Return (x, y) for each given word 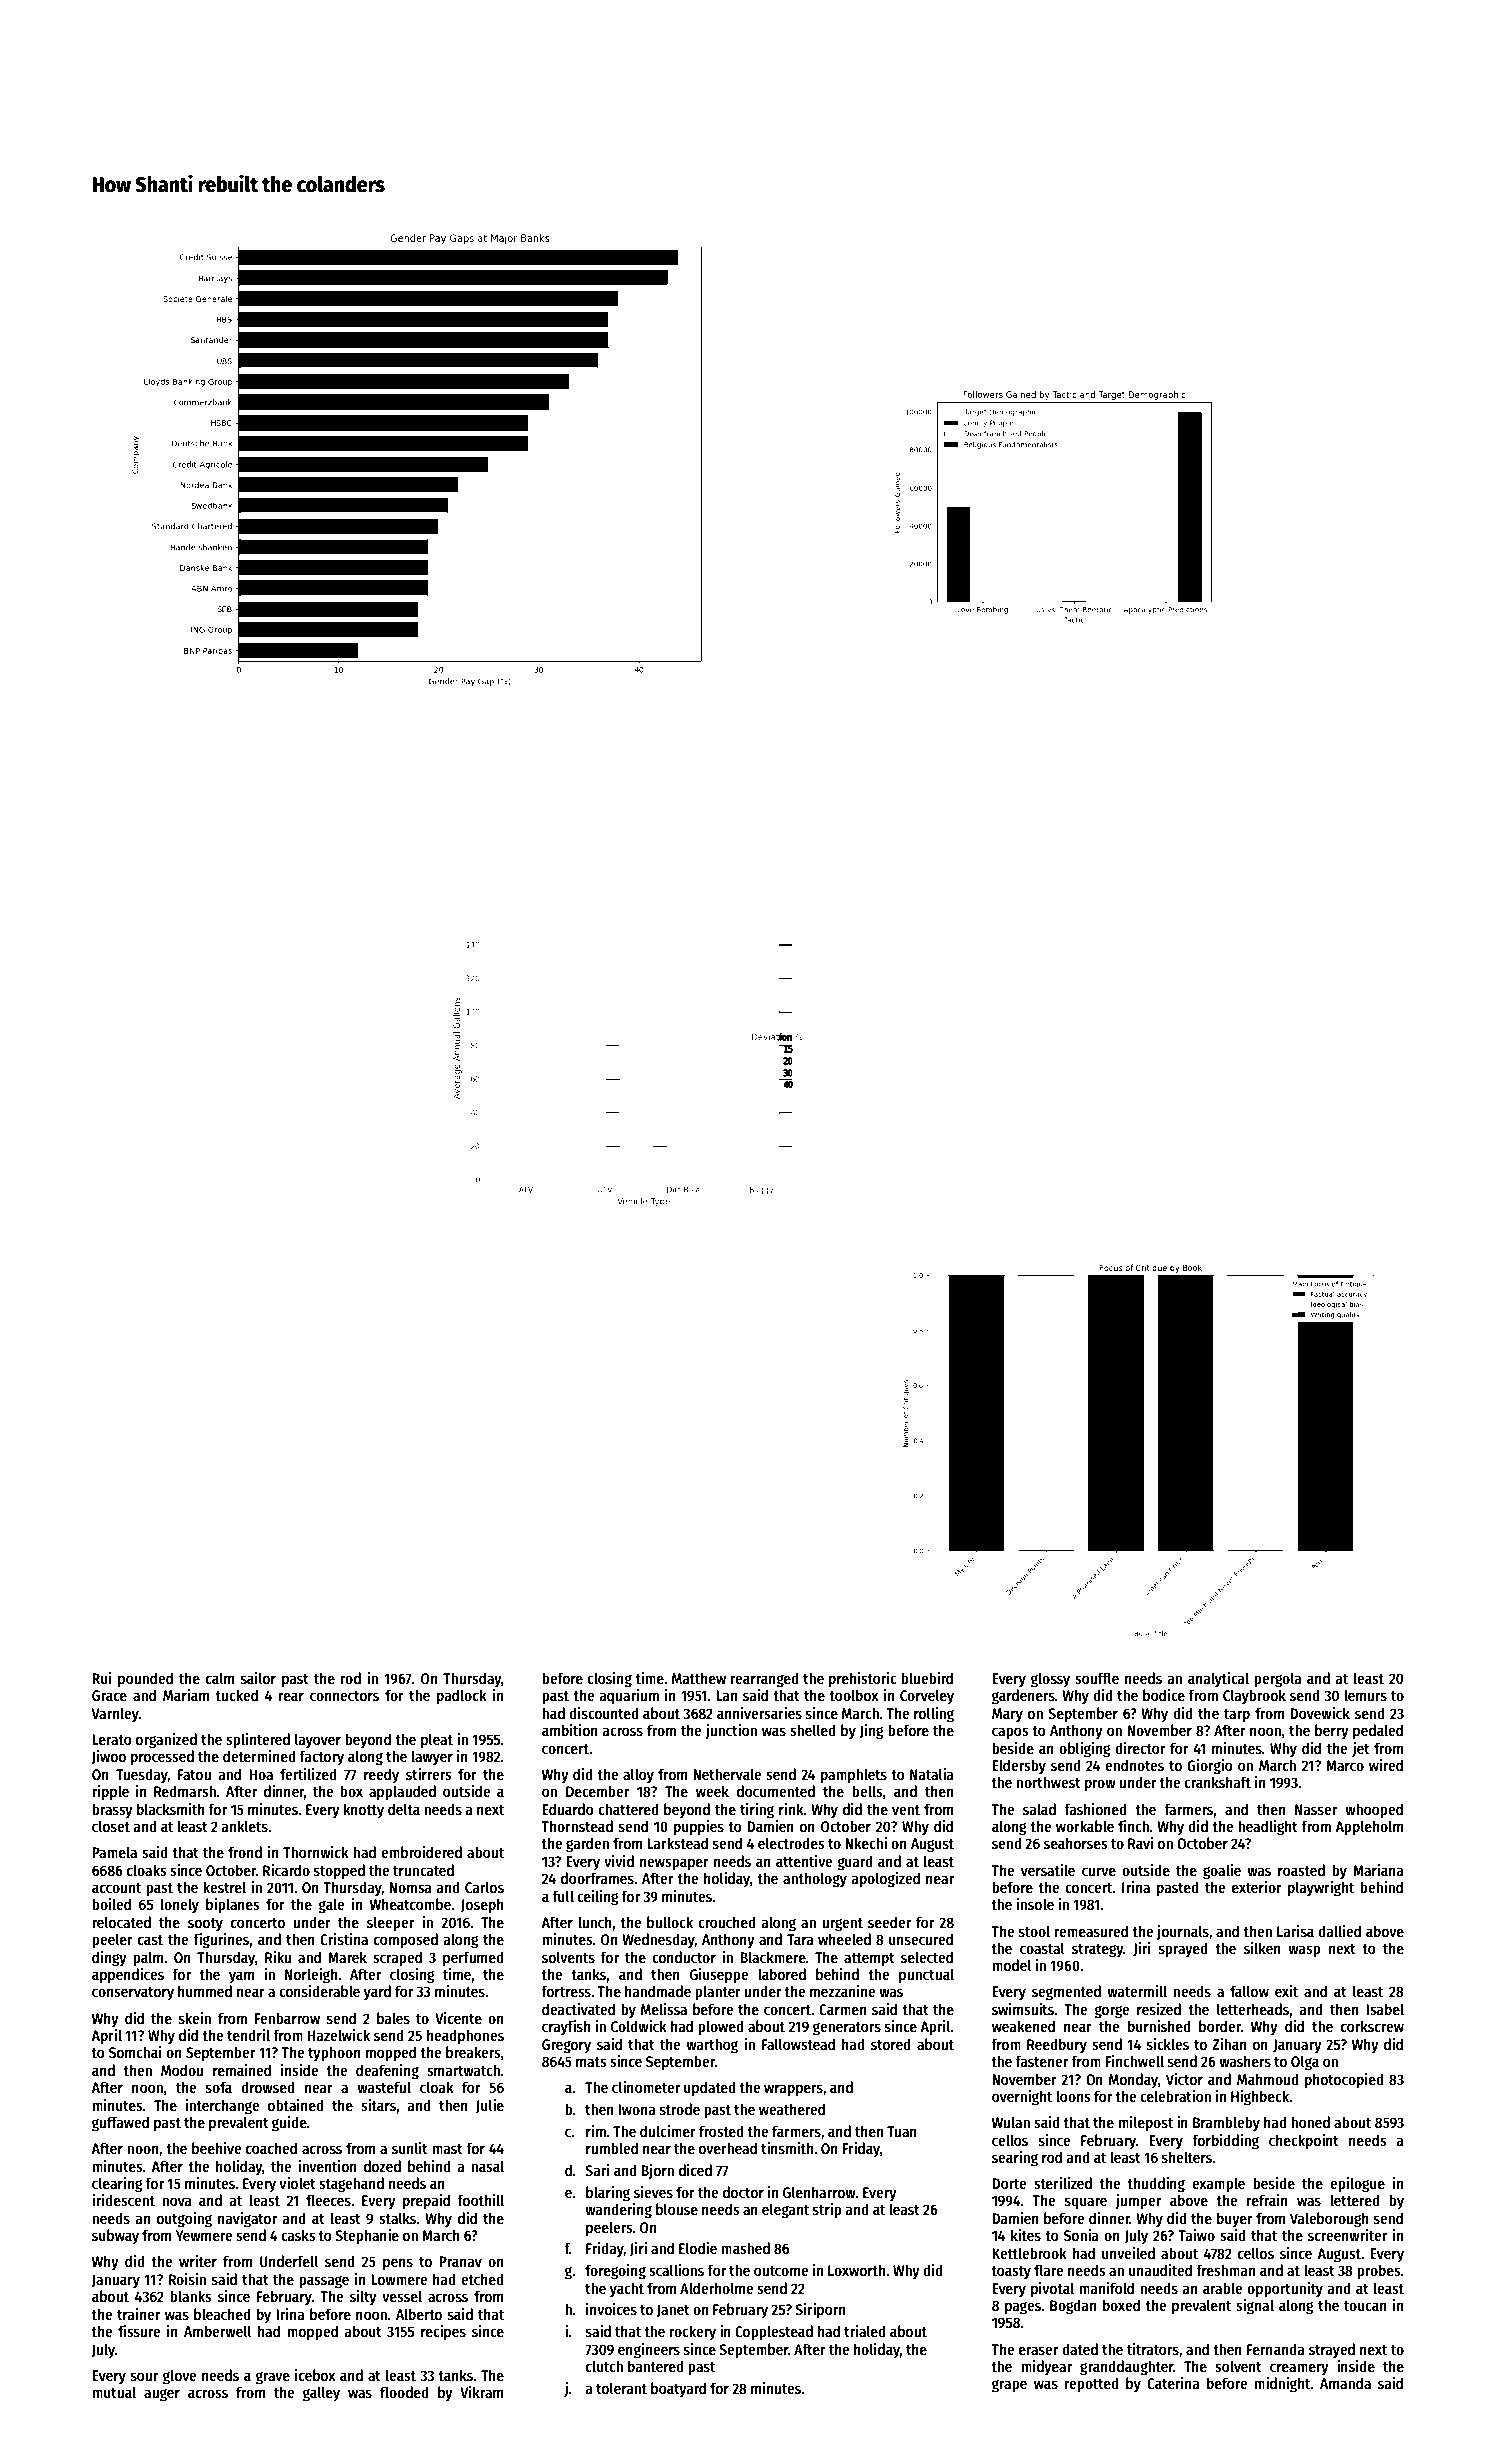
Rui (101, 1678)
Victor (1184, 2079)
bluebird (927, 1678)
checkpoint (1304, 2142)
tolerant (621, 2388)
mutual (114, 2392)
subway (115, 2236)
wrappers (793, 2090)
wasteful (384, 2087)
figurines (221, 1941)
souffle (1097, 1678)
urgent (842, 1925)
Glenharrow (819, 2192)
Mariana (1378, 1870)
